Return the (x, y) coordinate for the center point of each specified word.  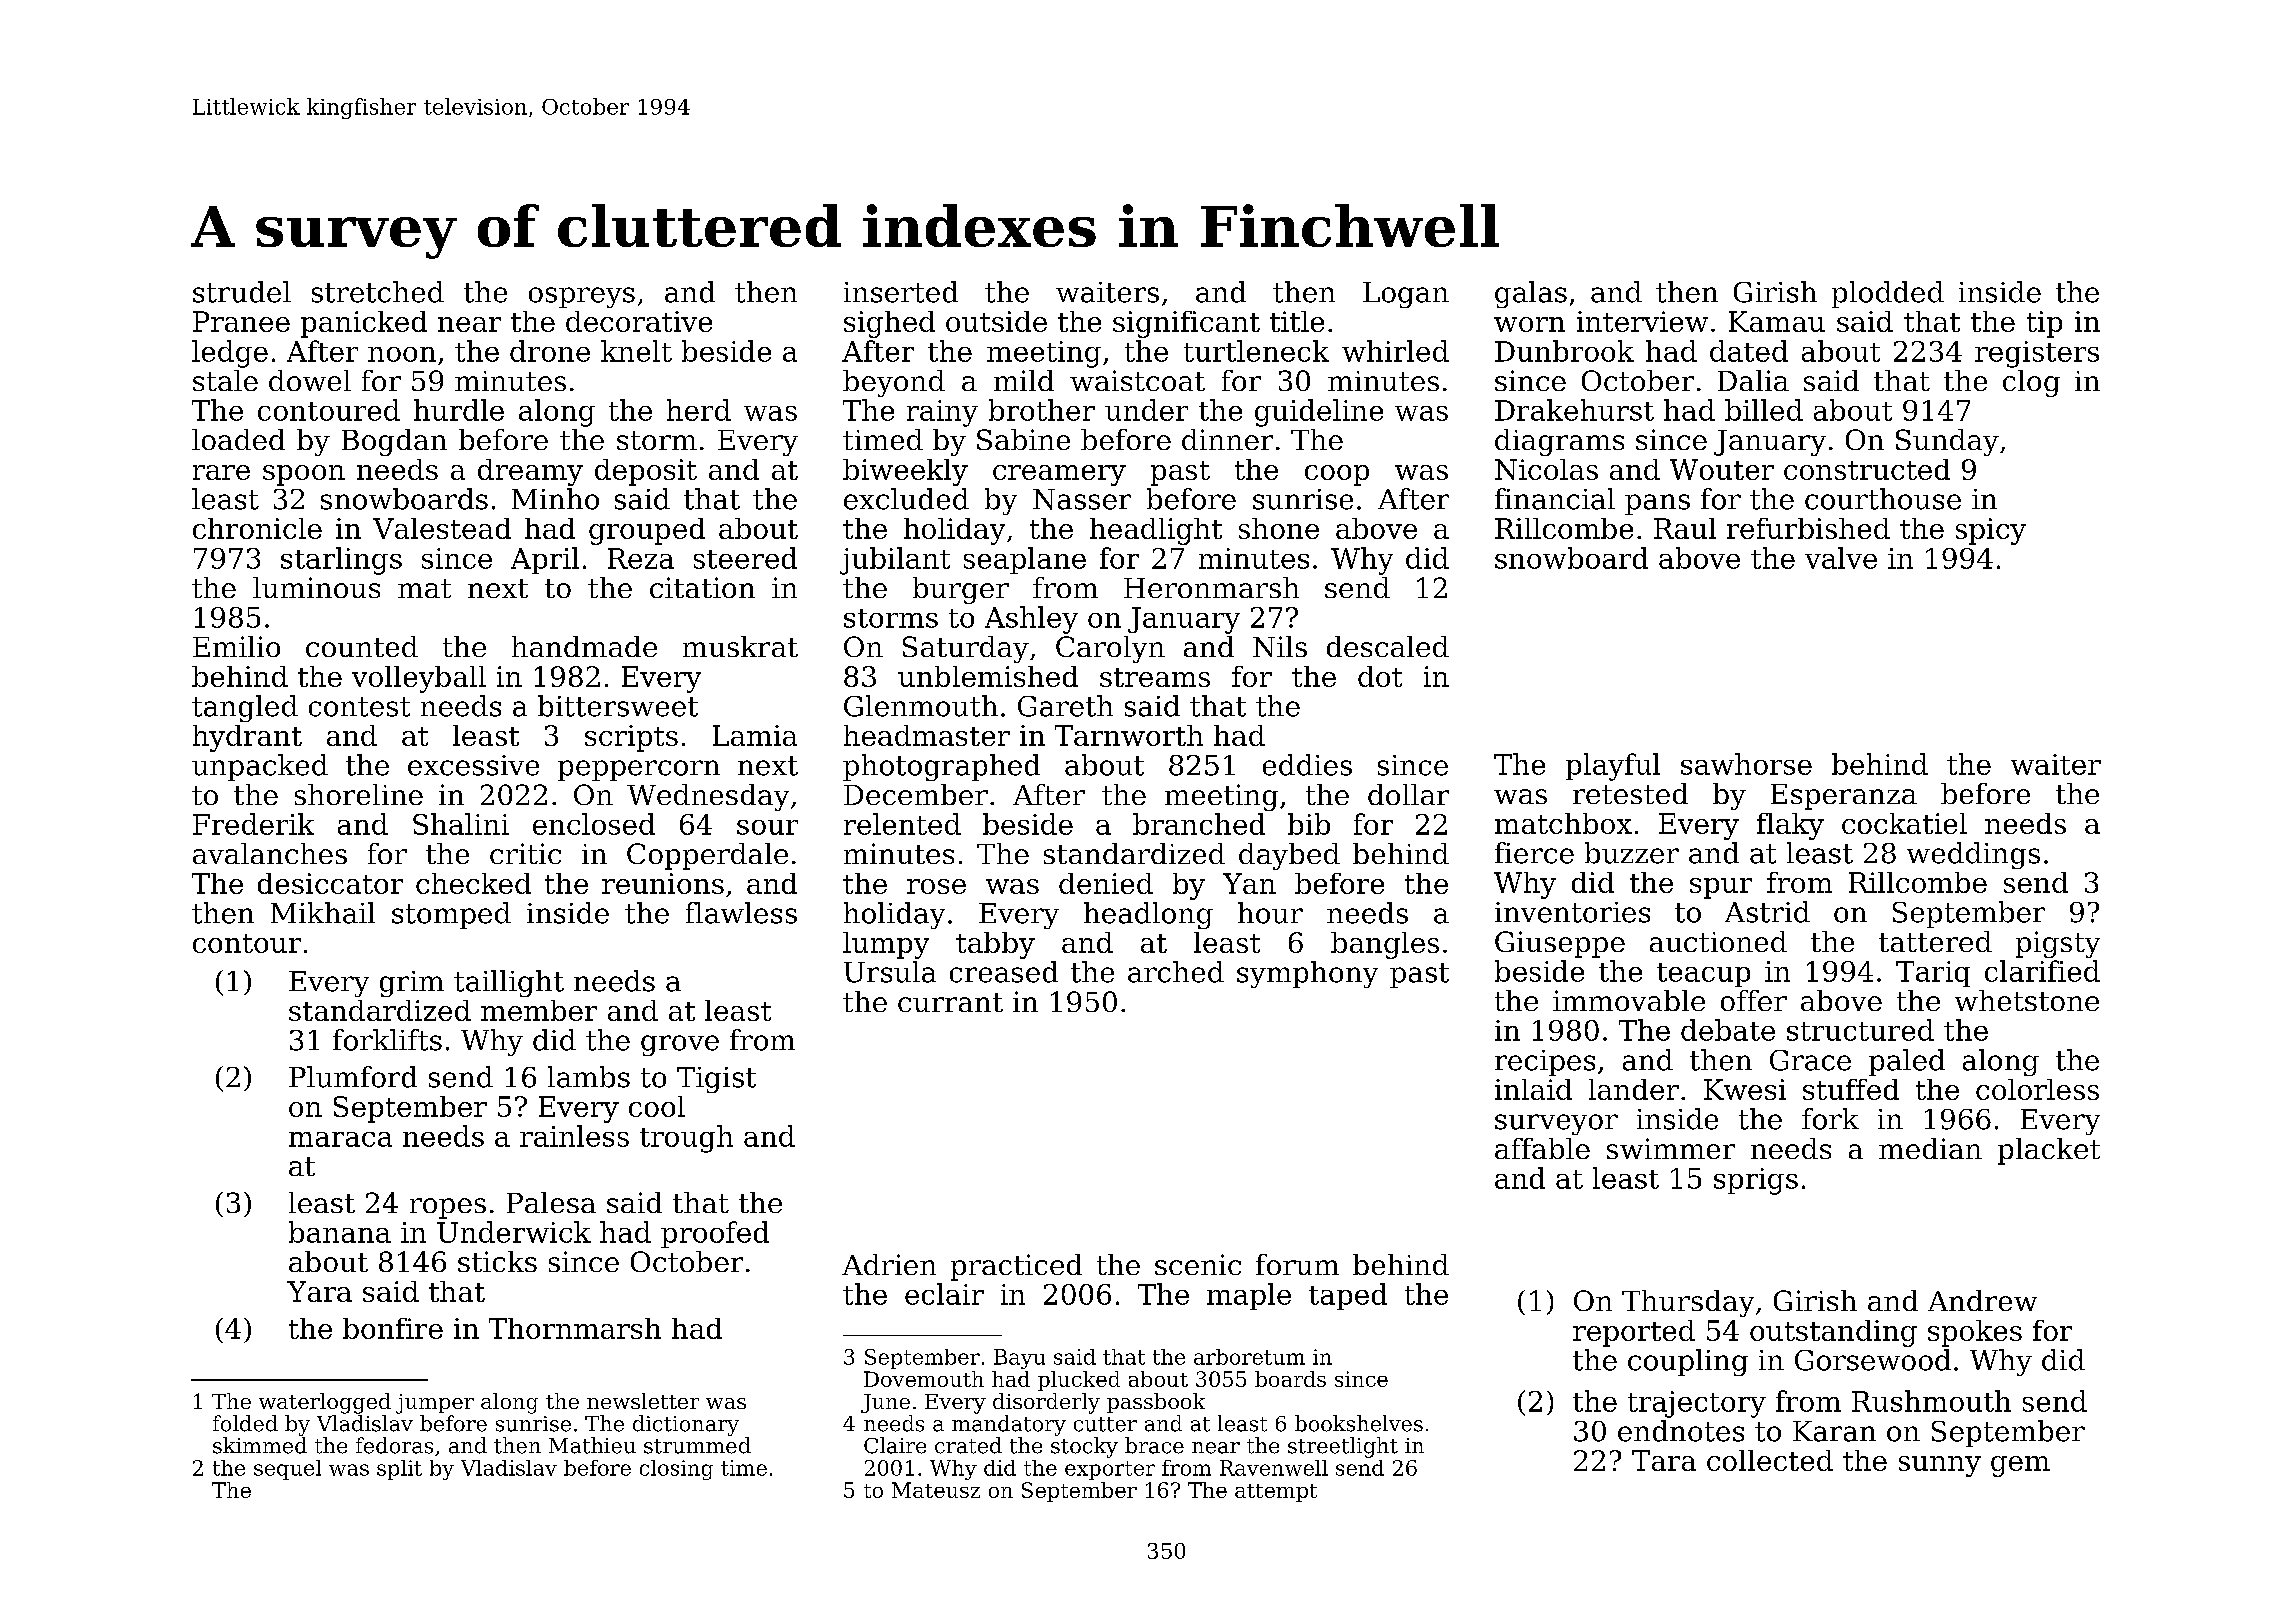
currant (950, 1002)
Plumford (353, 1077)
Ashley (1031, 620)
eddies (1307, 765)
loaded (238, 439)
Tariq (1933, 974)
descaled (1388, 646)
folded (245, 1423)
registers (2037, 354)
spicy (1991, 531)
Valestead (442, 528)
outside (996, 321)
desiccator (330, 883)
